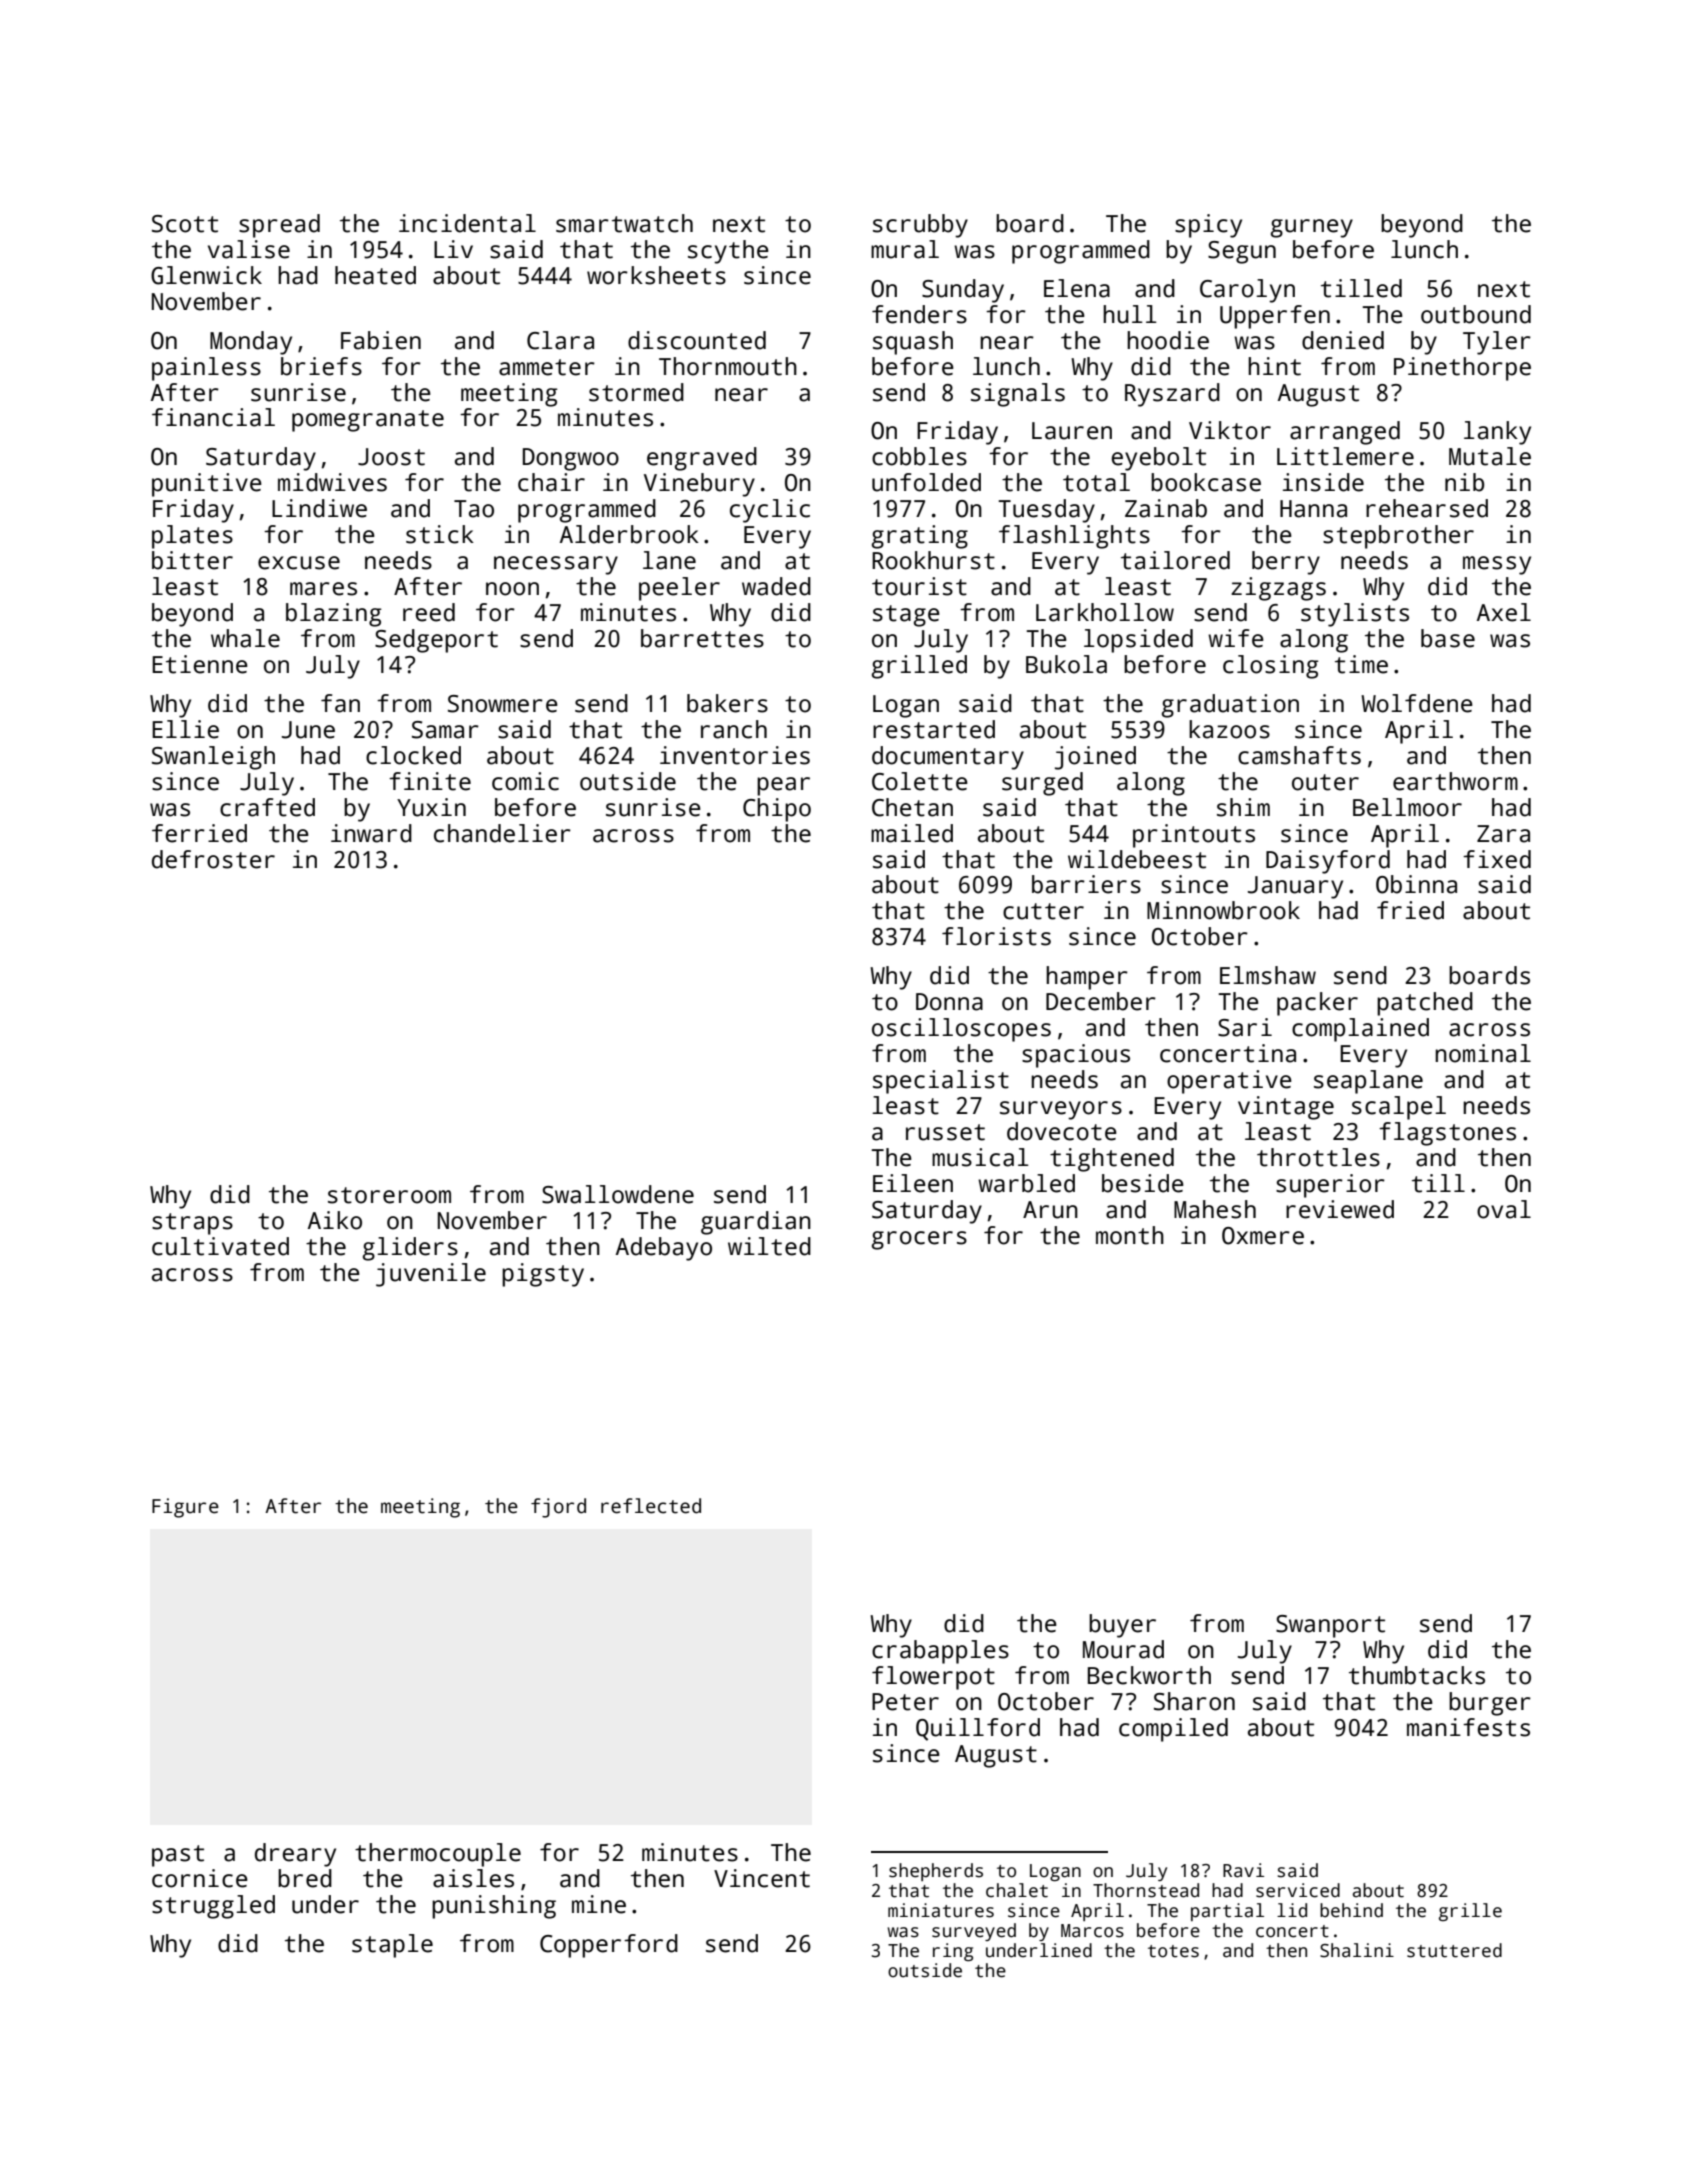  I want to click on scrubby, so click(920, 226).
